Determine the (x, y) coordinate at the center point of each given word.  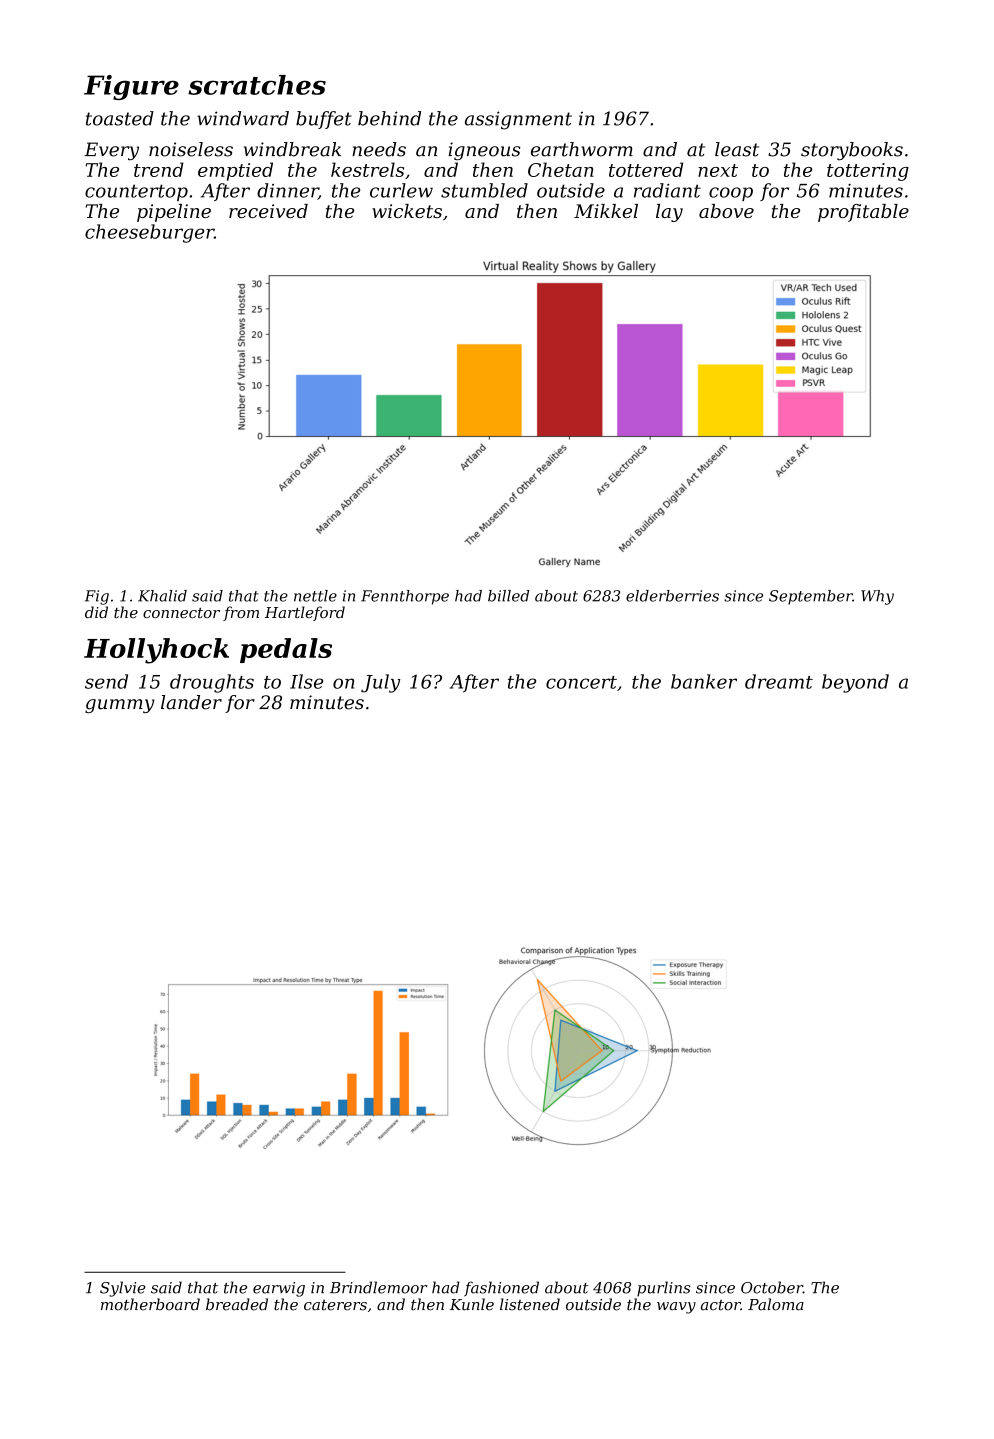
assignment (518, 120)
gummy (120, 706)
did (96, 612)
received (268, 211)
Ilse (306, 681)
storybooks (852, 151)
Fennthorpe (405, 597)
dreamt (779, 681)
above (726, 211)
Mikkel (606, 211)
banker (704, 681)
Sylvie (123, 1289)
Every (111, 151)
